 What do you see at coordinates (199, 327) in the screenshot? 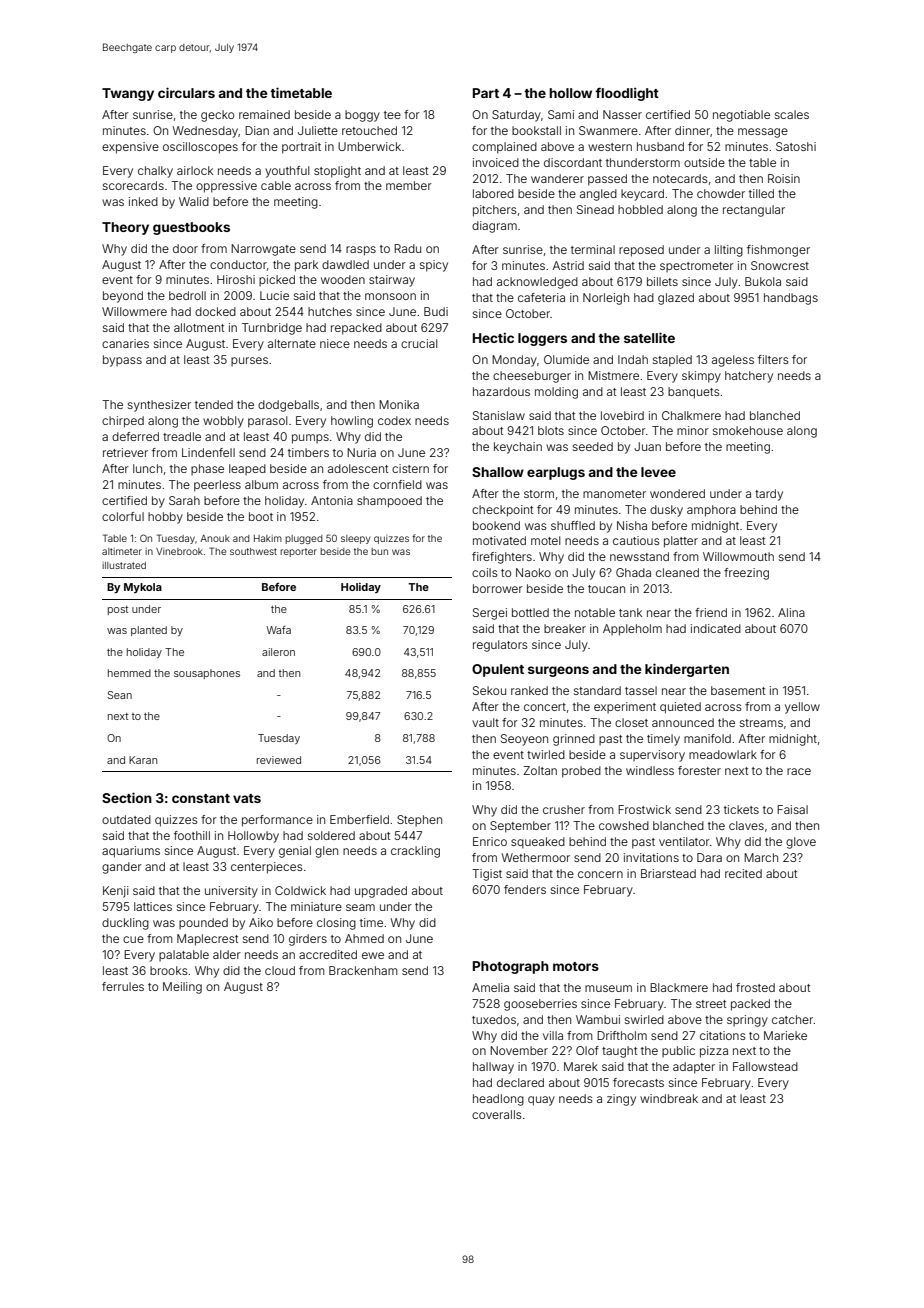
I see `allotment` at bounding box center [199, 327].
